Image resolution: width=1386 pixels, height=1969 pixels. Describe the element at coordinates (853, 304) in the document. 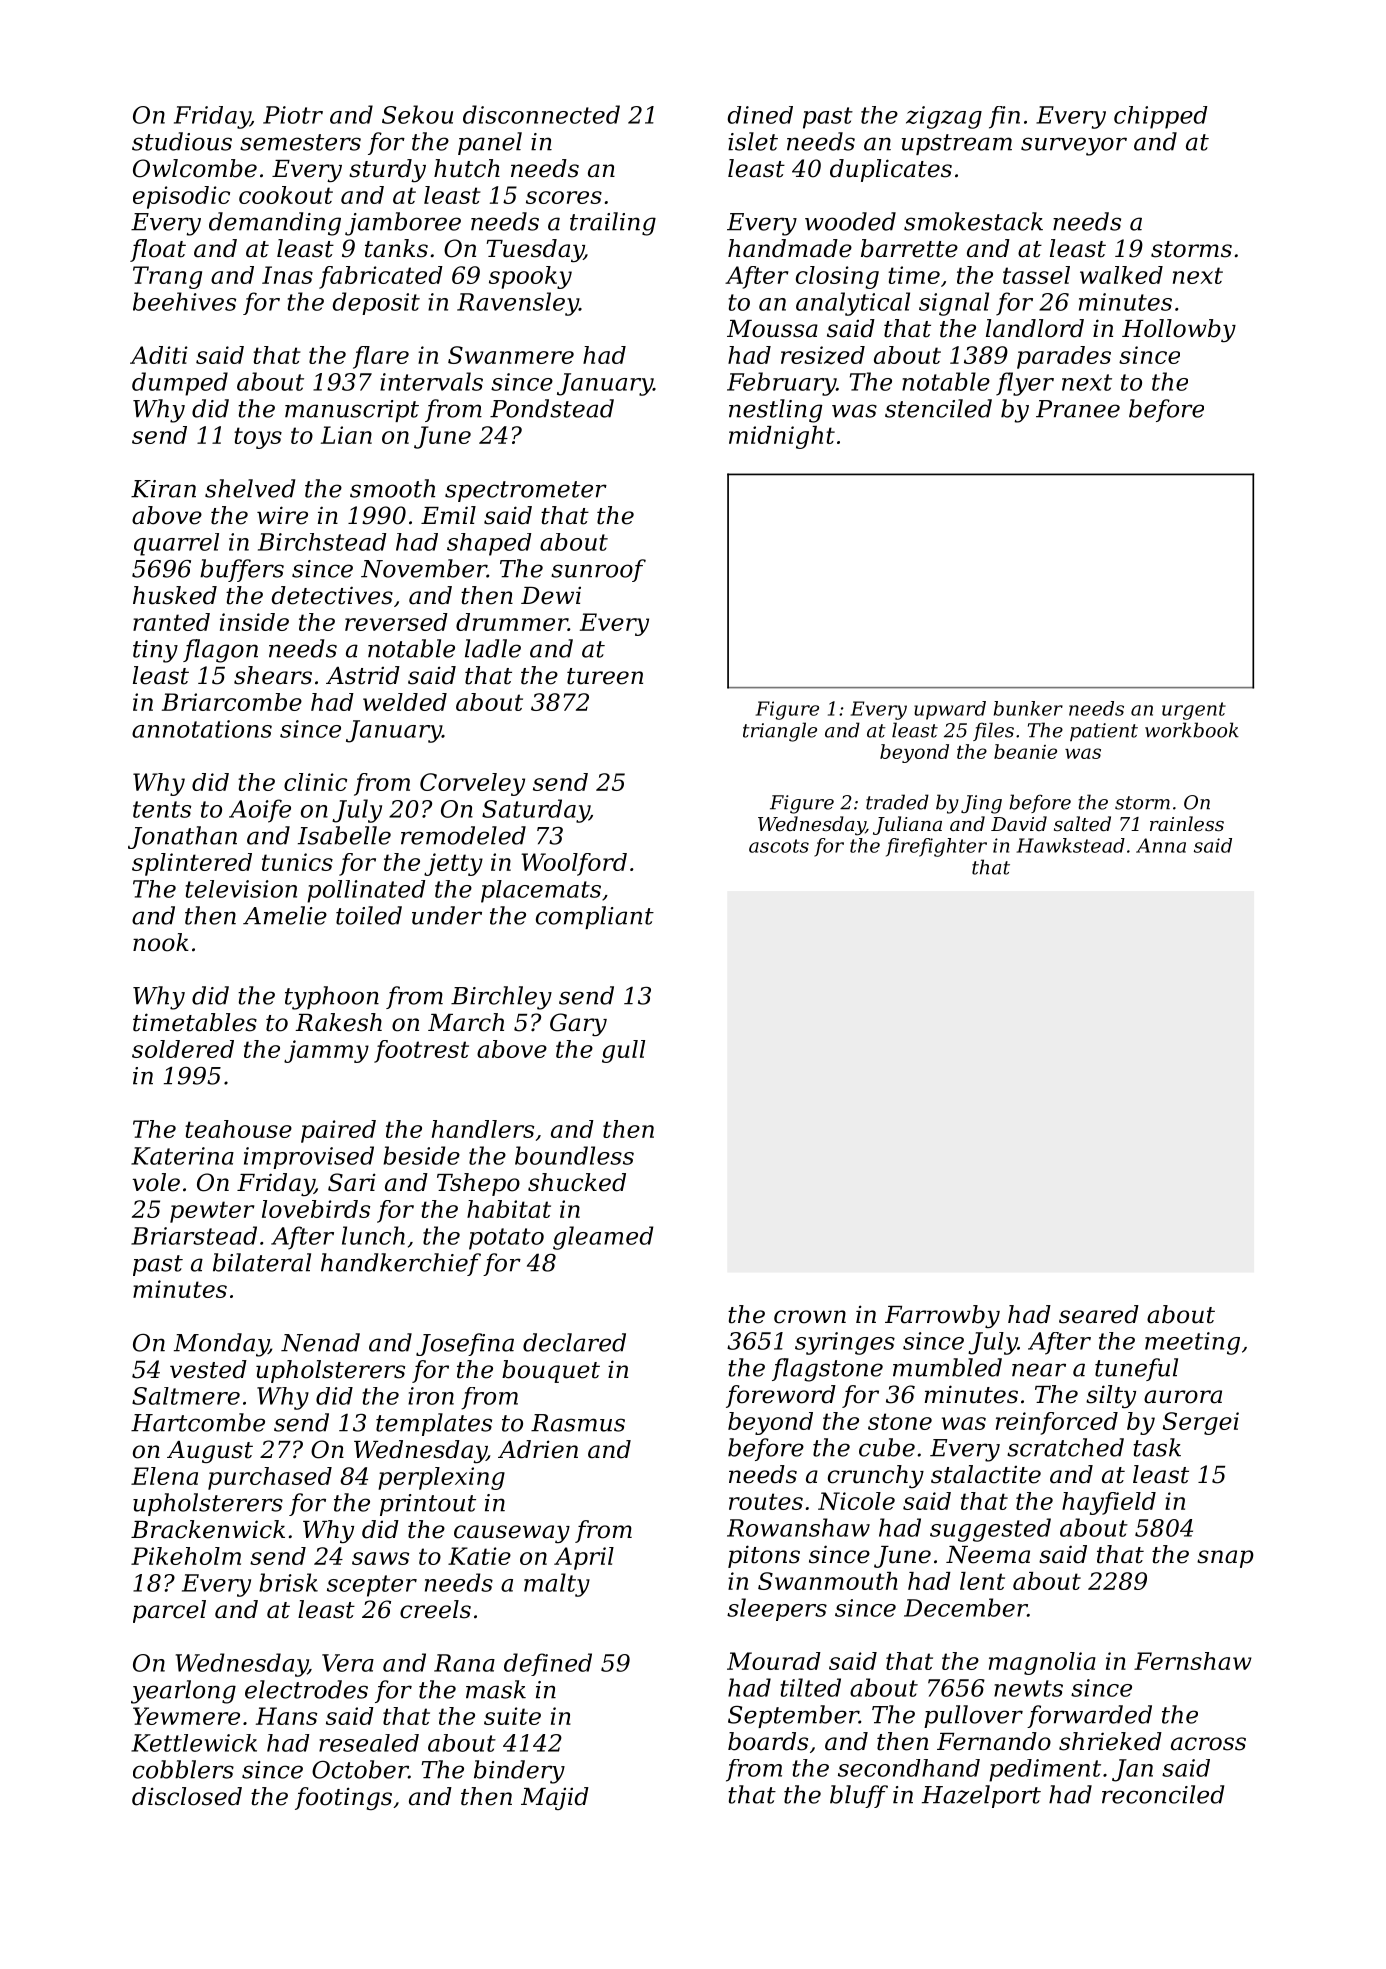

I see `analytical` at that location.
